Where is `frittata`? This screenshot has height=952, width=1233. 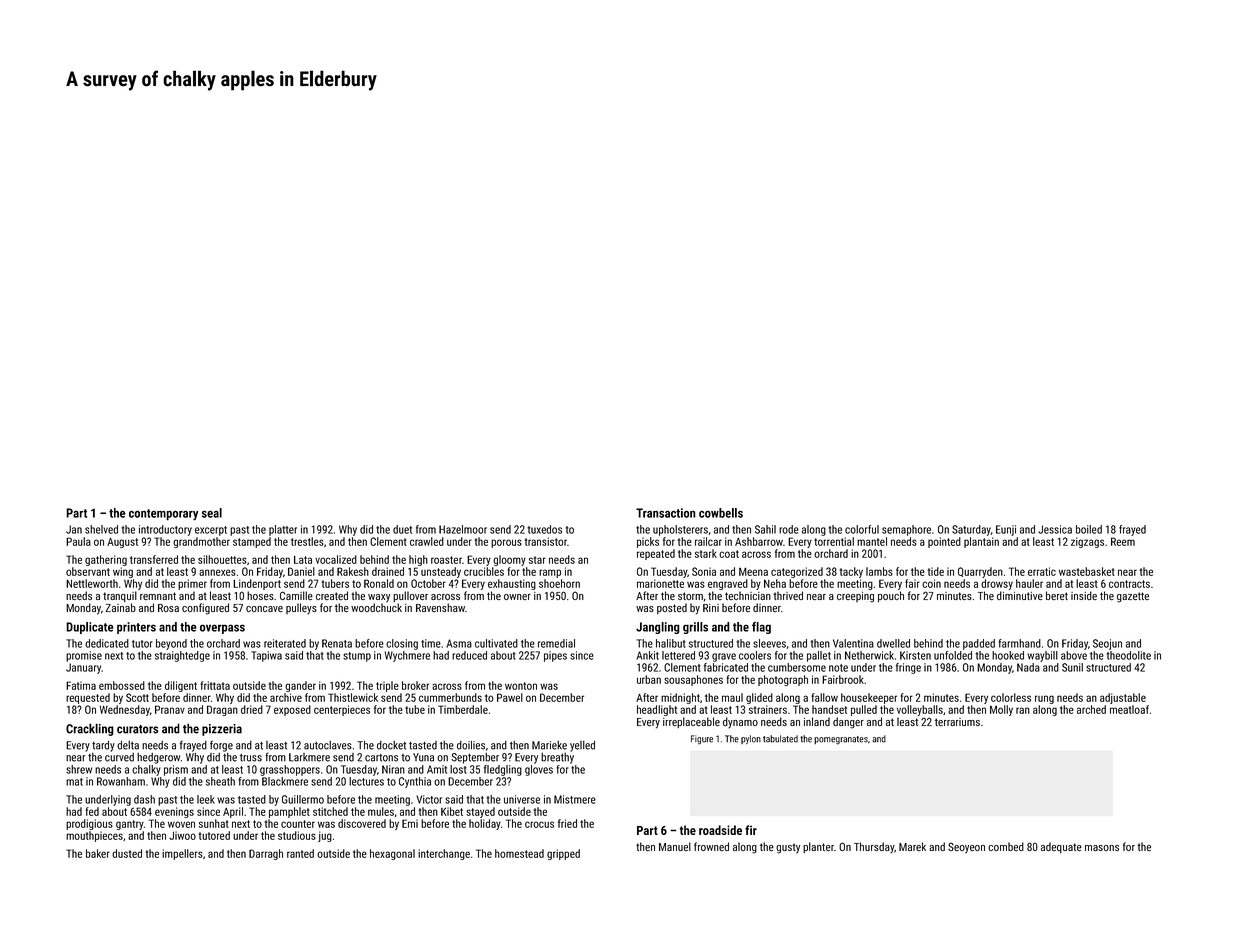 frittata is located at coordinates (215, 685).
